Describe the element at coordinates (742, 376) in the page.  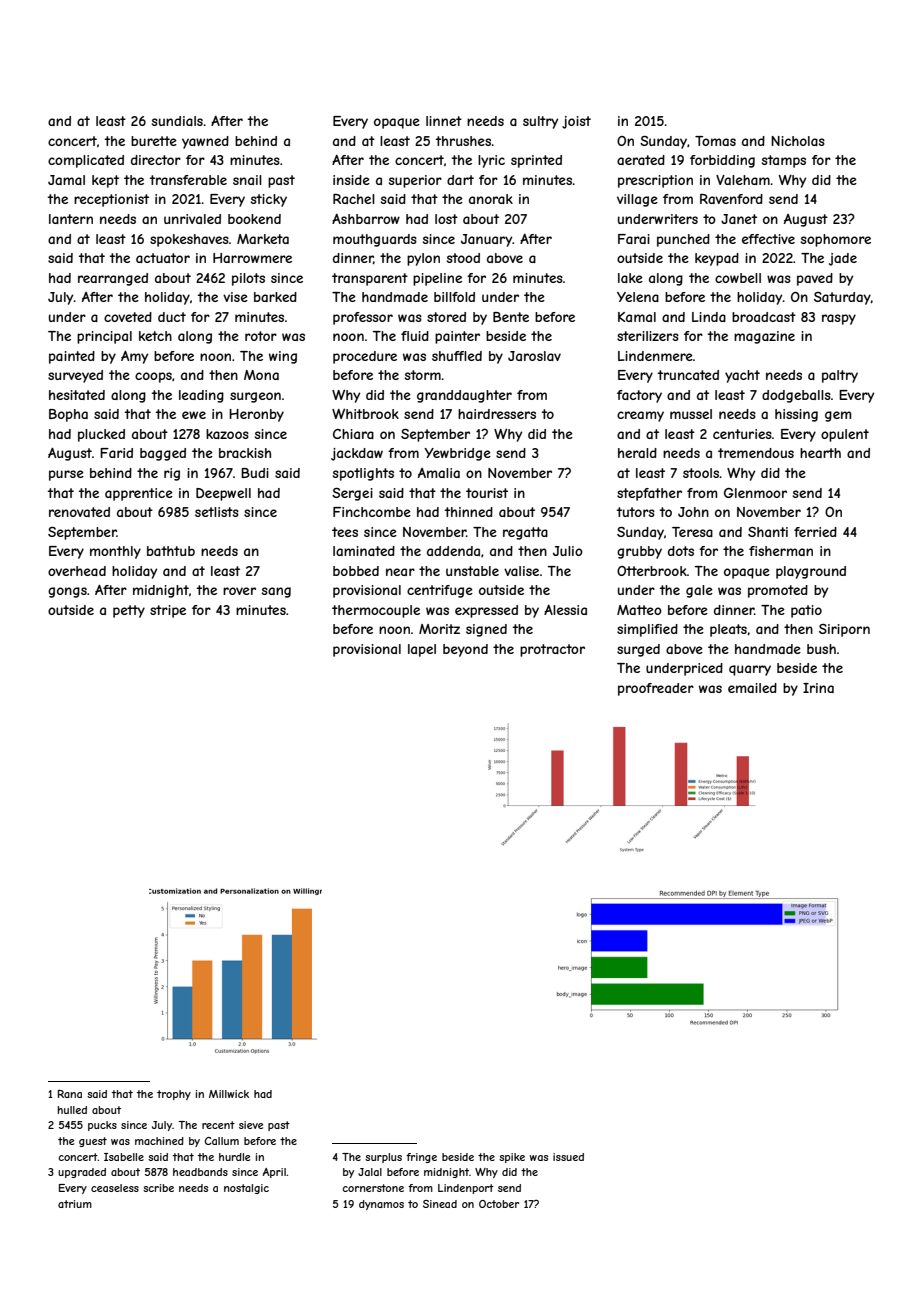
I see `yacht` at that location.
